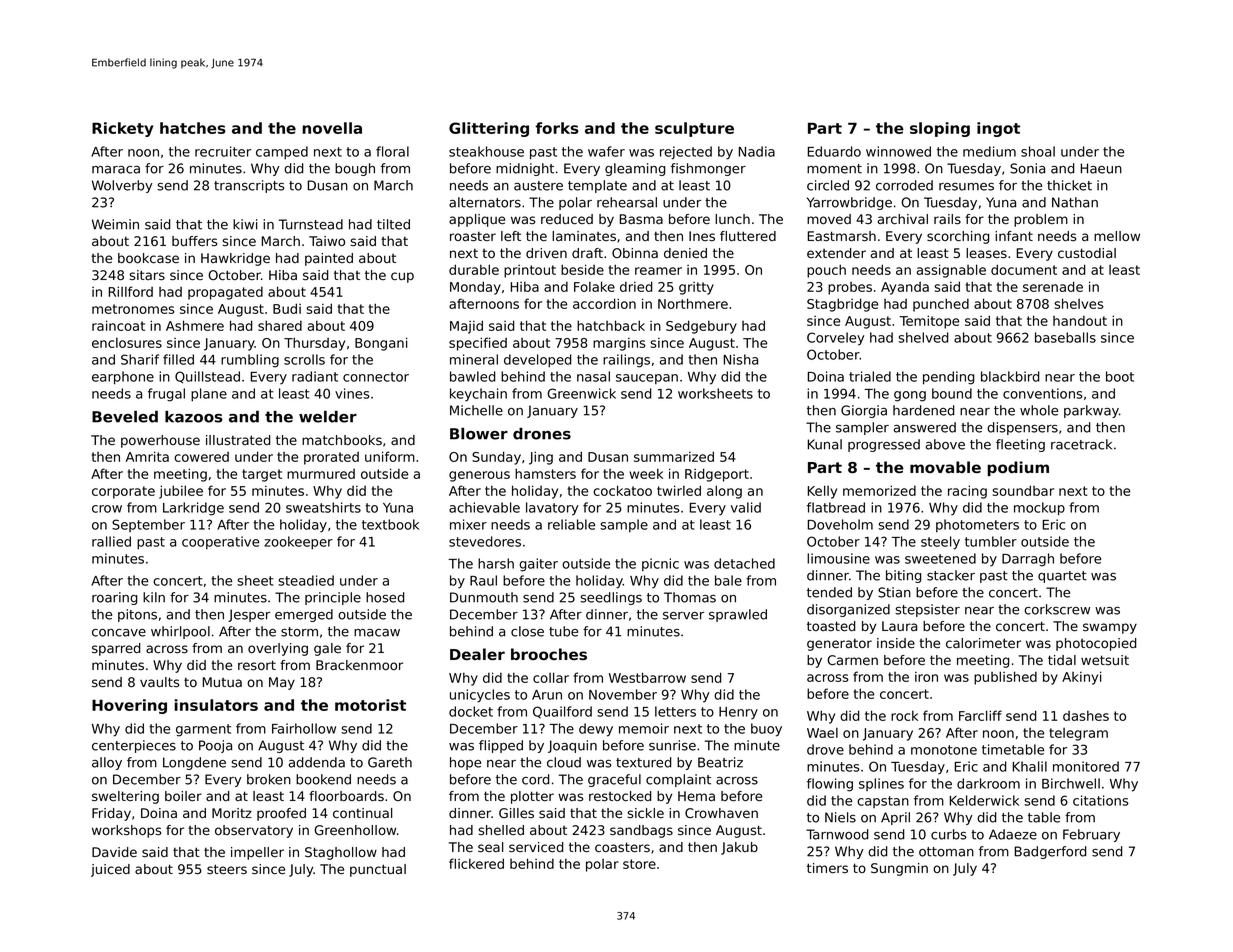  What do you see at coordinates (257, 853) in the document?
I see `impeller` at bounding box center [257, 853].
